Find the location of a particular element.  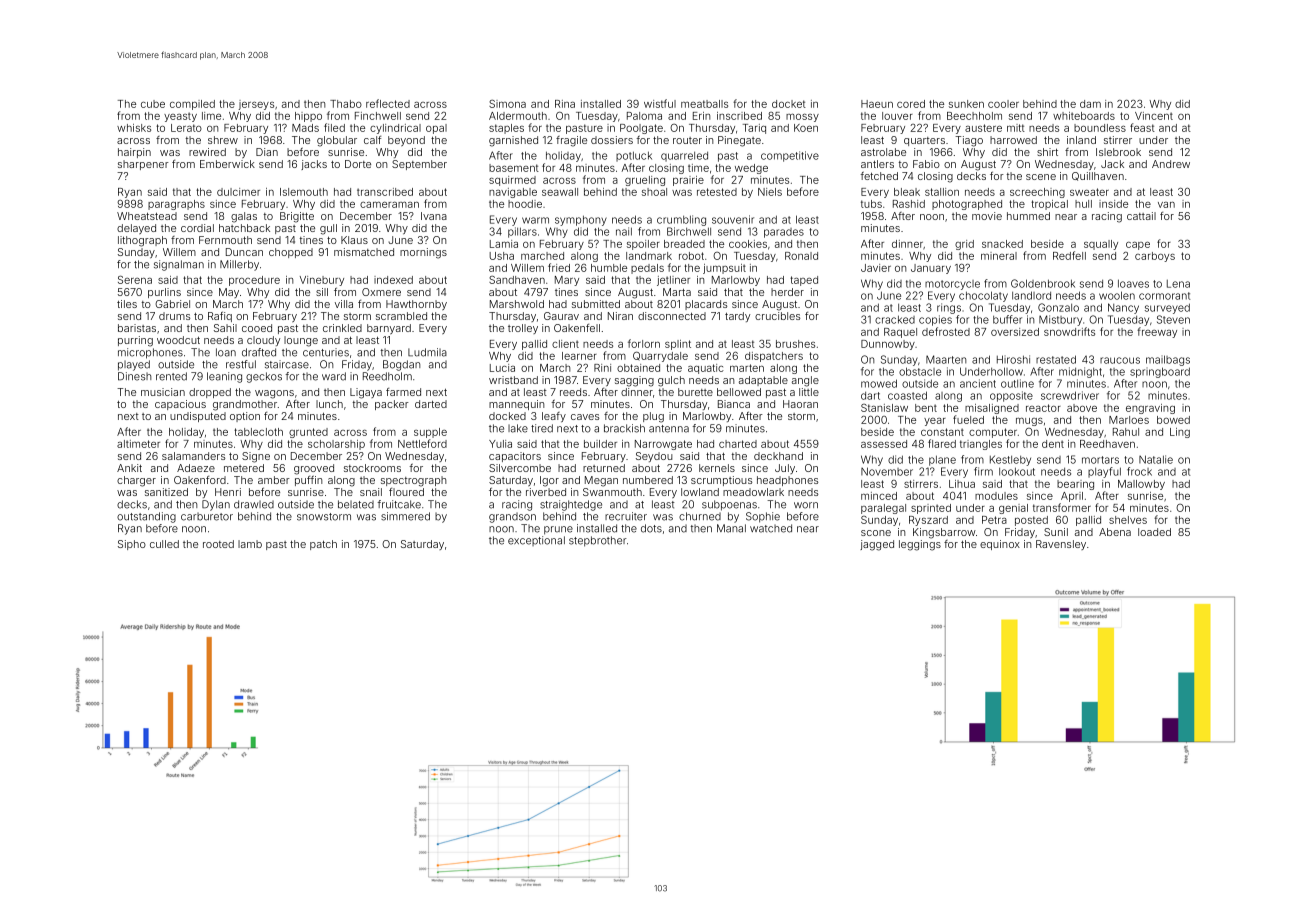

hairpin is located at coordinates (134, 153).
